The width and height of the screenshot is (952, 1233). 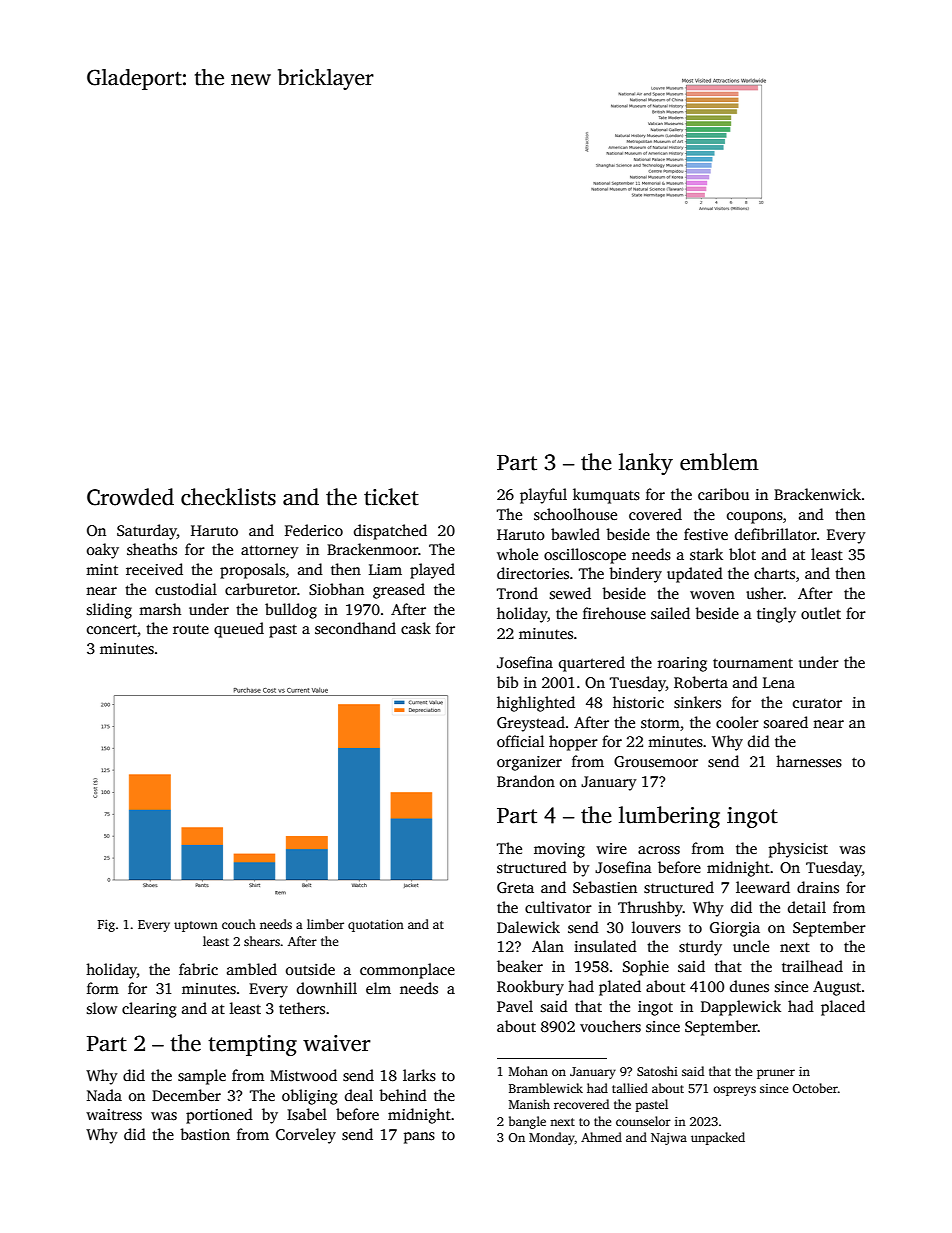 I want to click on ospreys, so click(x=734, y=1091).
